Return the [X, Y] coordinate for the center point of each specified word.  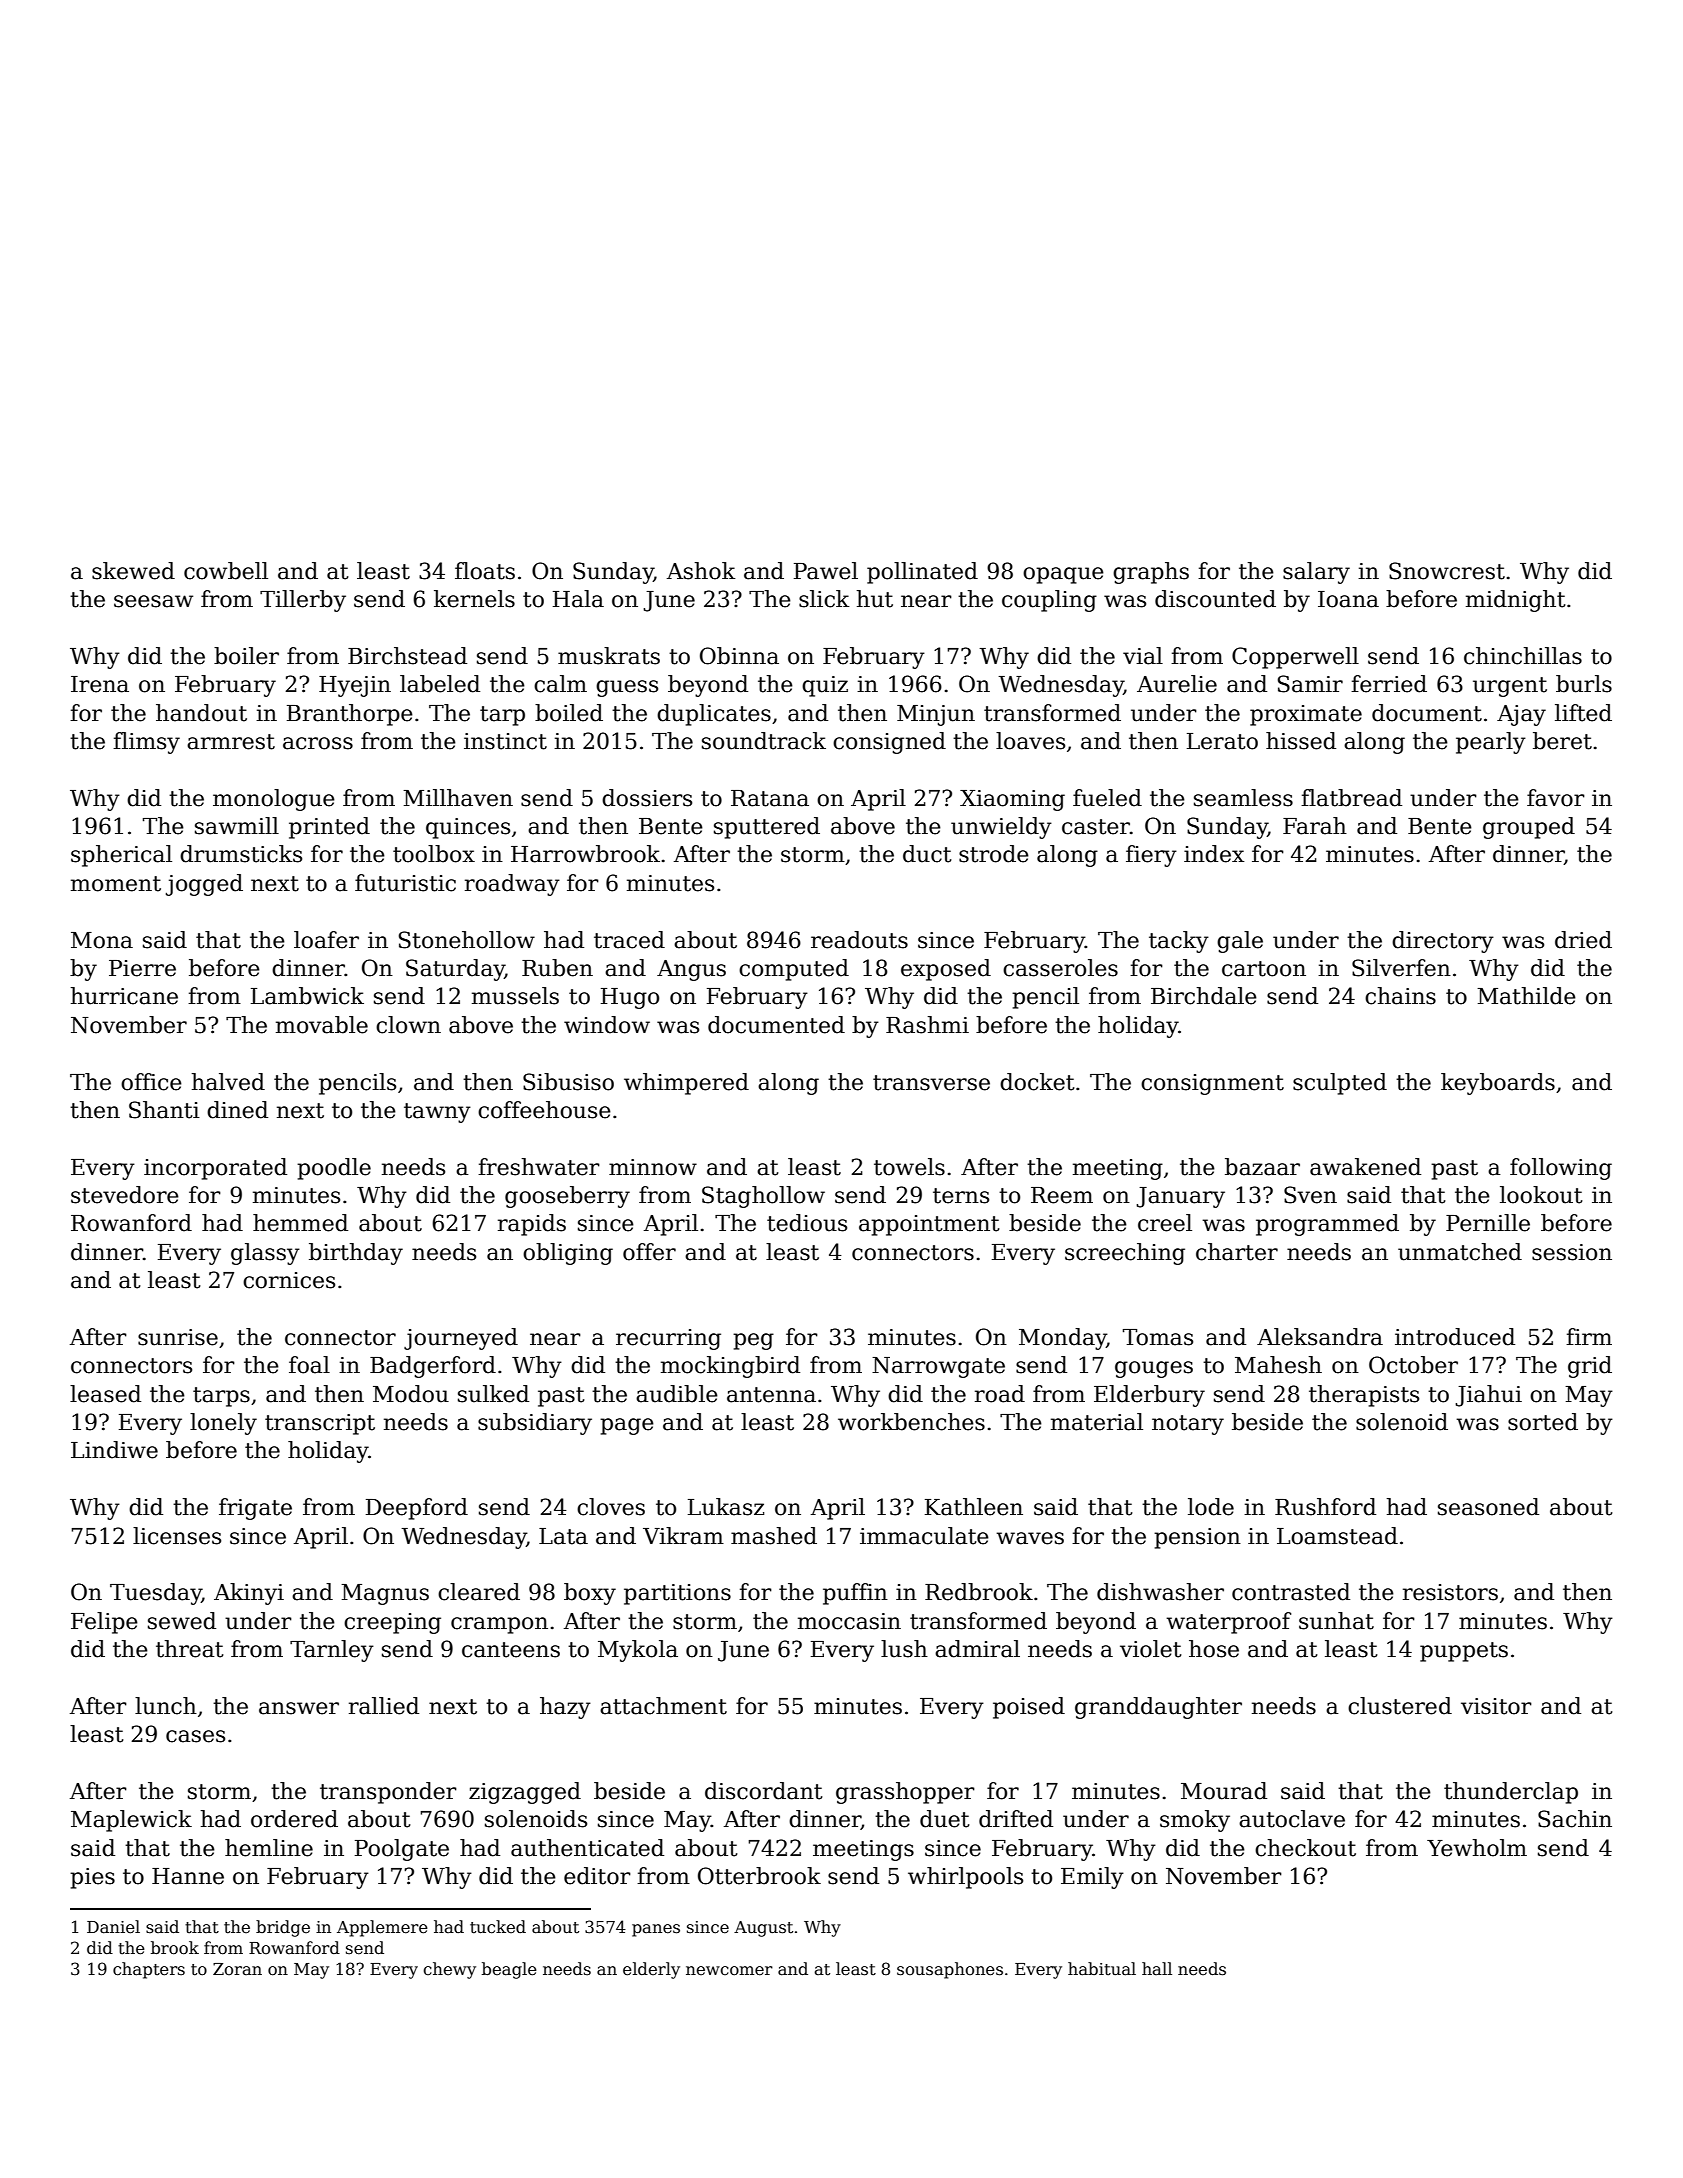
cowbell [226, 571]
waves [1030, 1538]
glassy [265, 1254]
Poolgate [402, 1850]
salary [1316, 573]
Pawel [826, 571]
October [1413, 1365]
